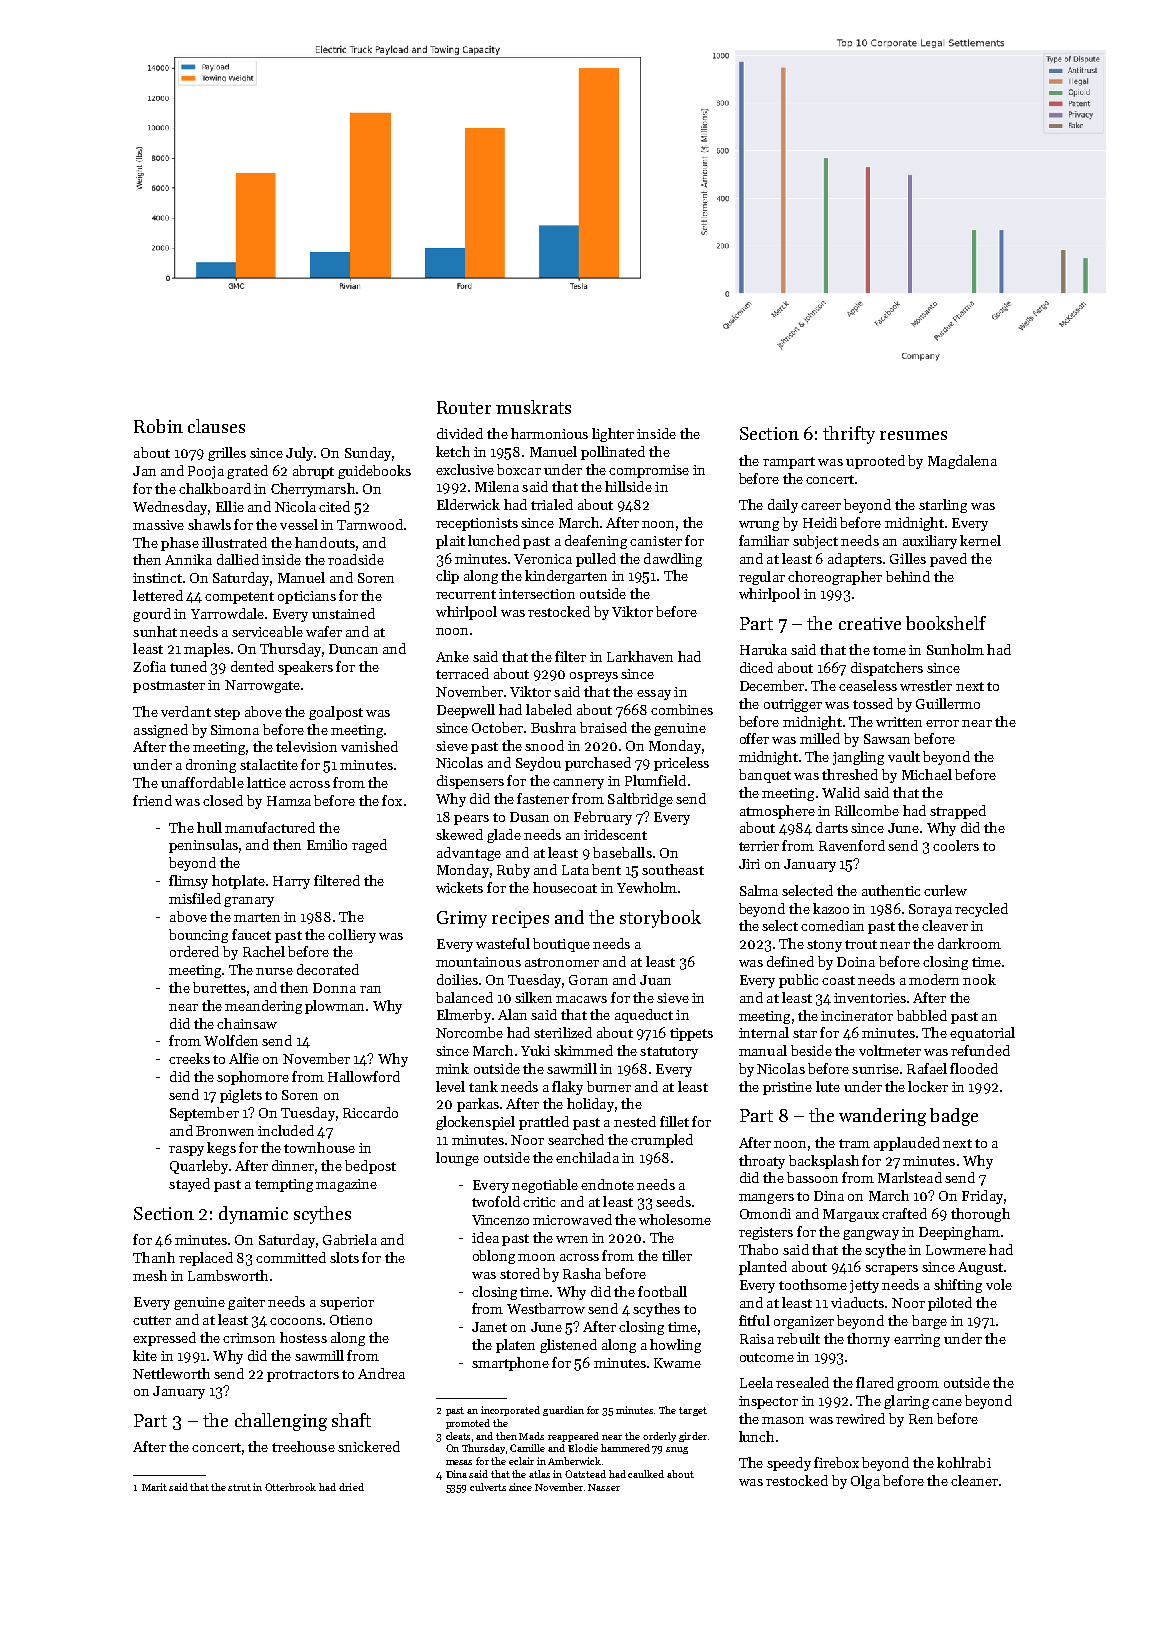  What do you see at coordinates (466, 711) in the screenshot?
I see `Deepwell` at bounding box center [466, 711].
